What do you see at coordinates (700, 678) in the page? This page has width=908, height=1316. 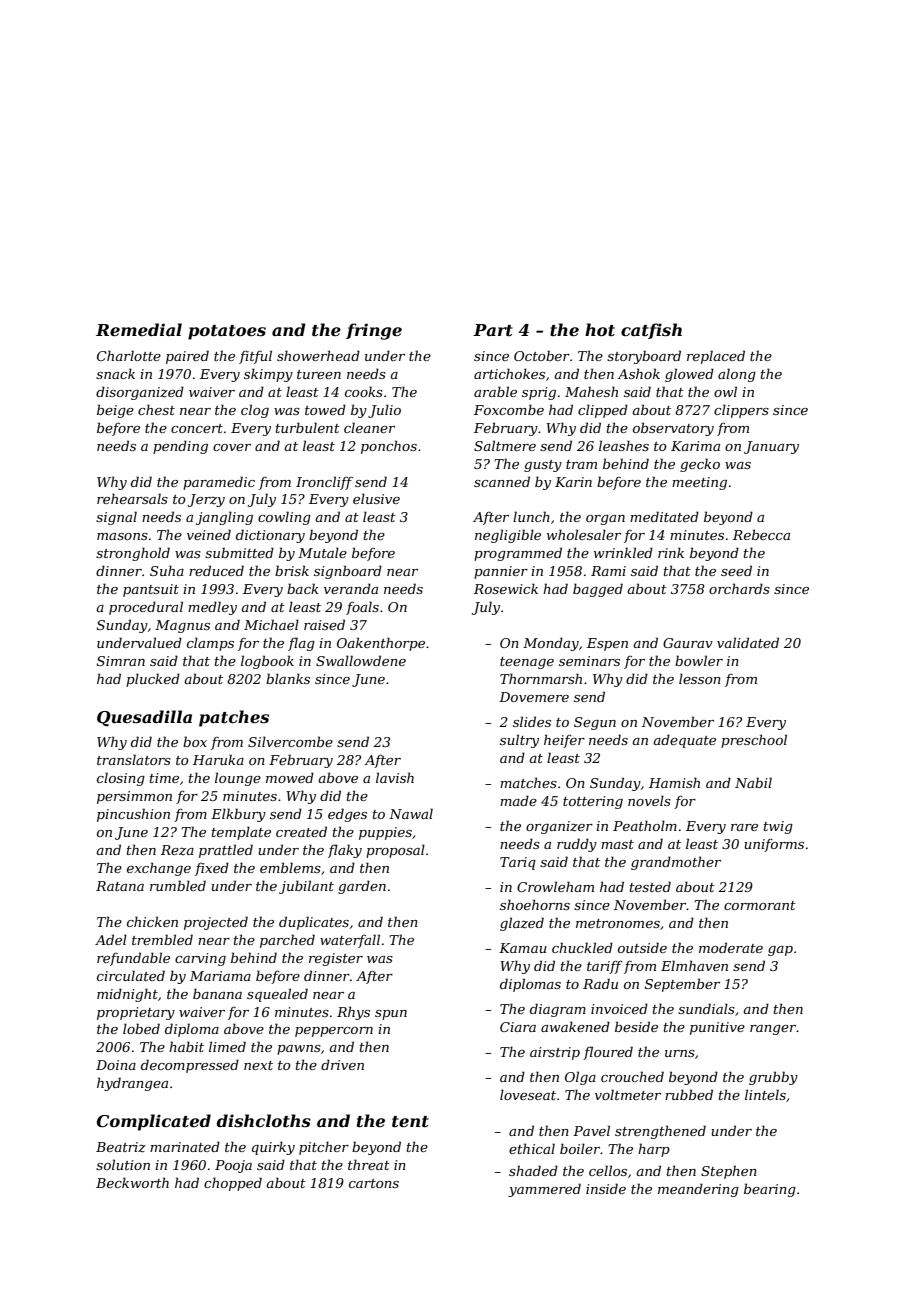 I see `lesson` at bounding box center [700, 678].
